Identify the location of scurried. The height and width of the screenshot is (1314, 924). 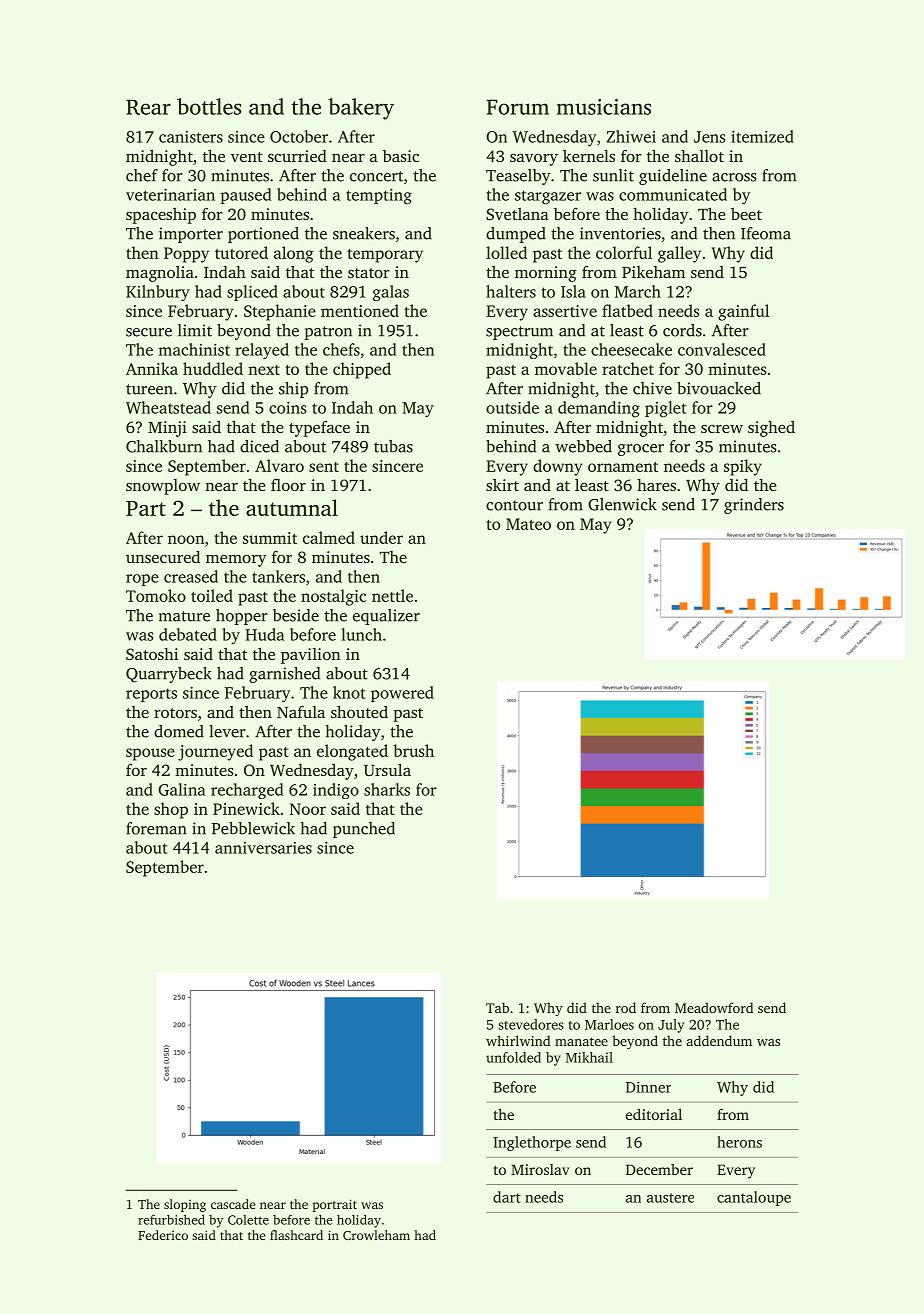
(297, 156).
